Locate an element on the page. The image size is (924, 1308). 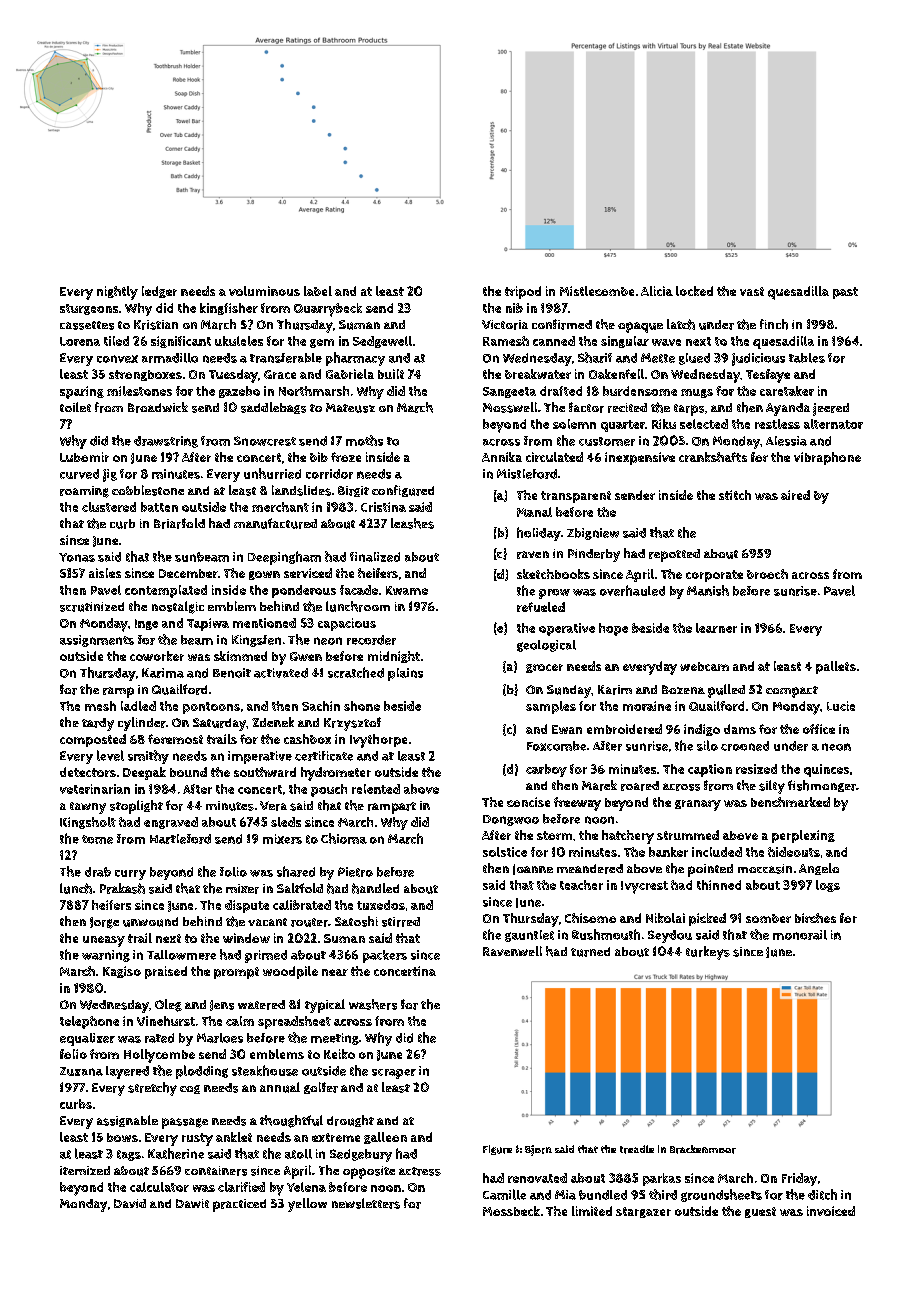
rusty is located at coordinates (197, 1139).
